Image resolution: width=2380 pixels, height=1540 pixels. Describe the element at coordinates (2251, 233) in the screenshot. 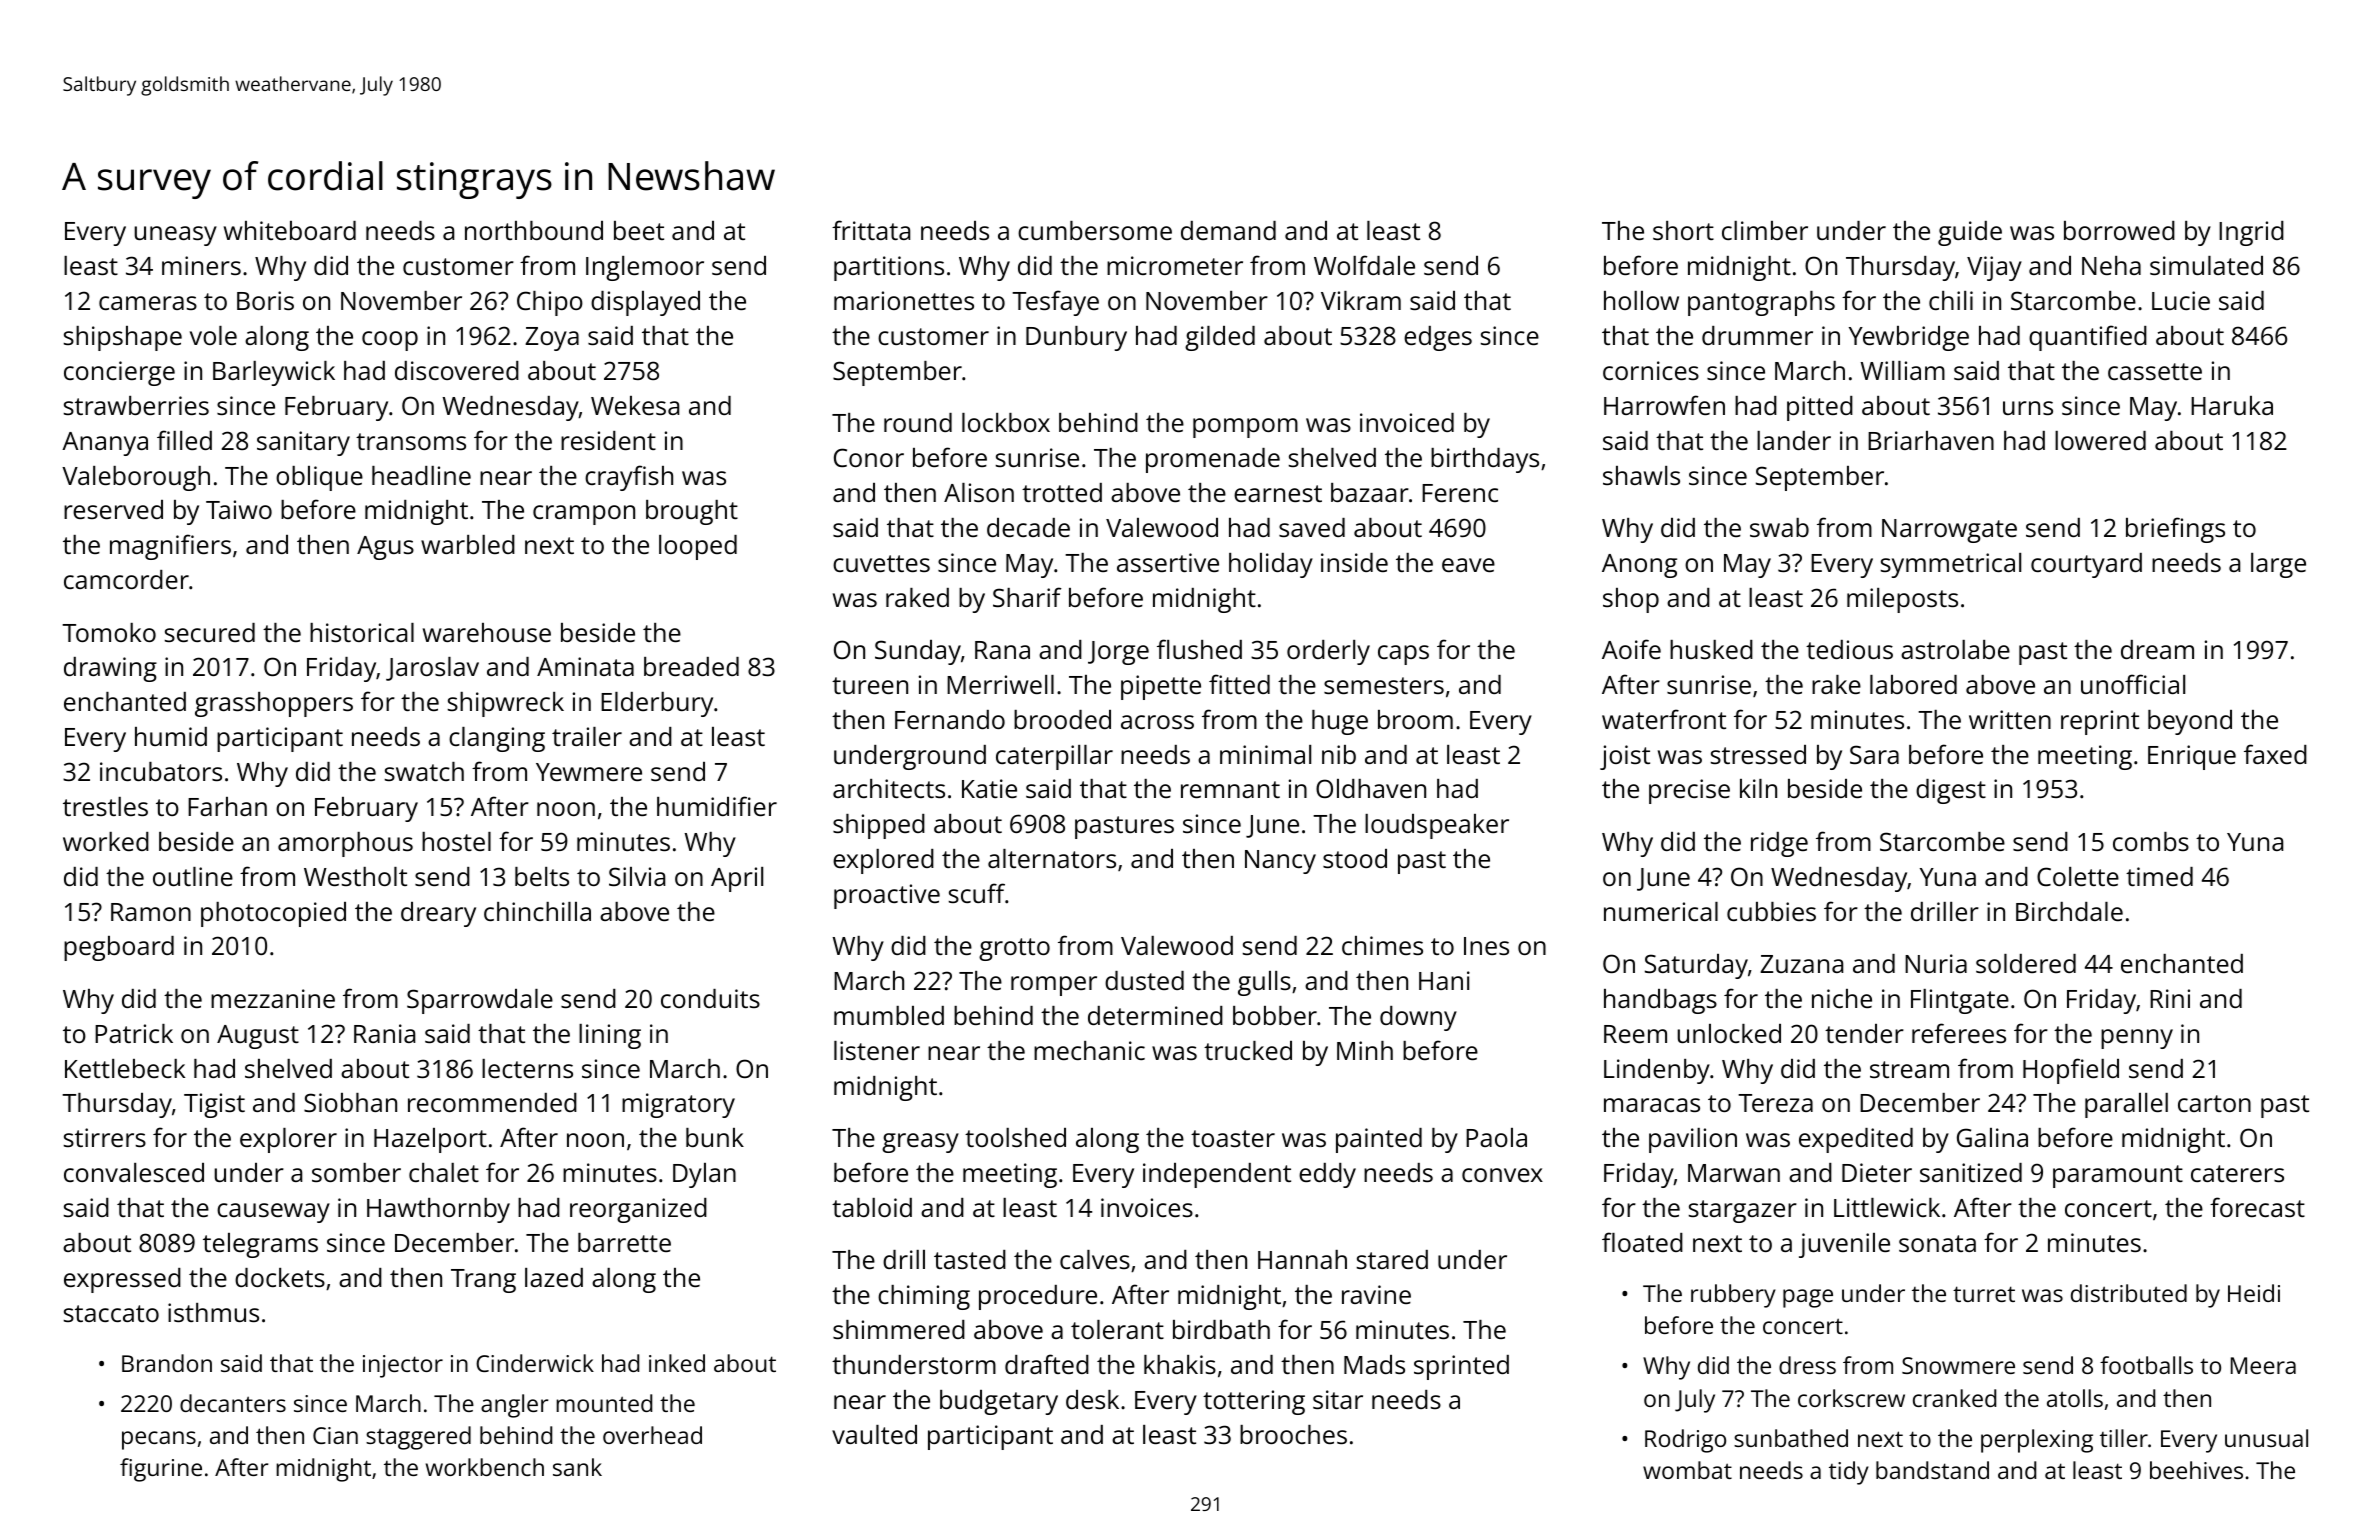

I see `Ingrid` at that location.
